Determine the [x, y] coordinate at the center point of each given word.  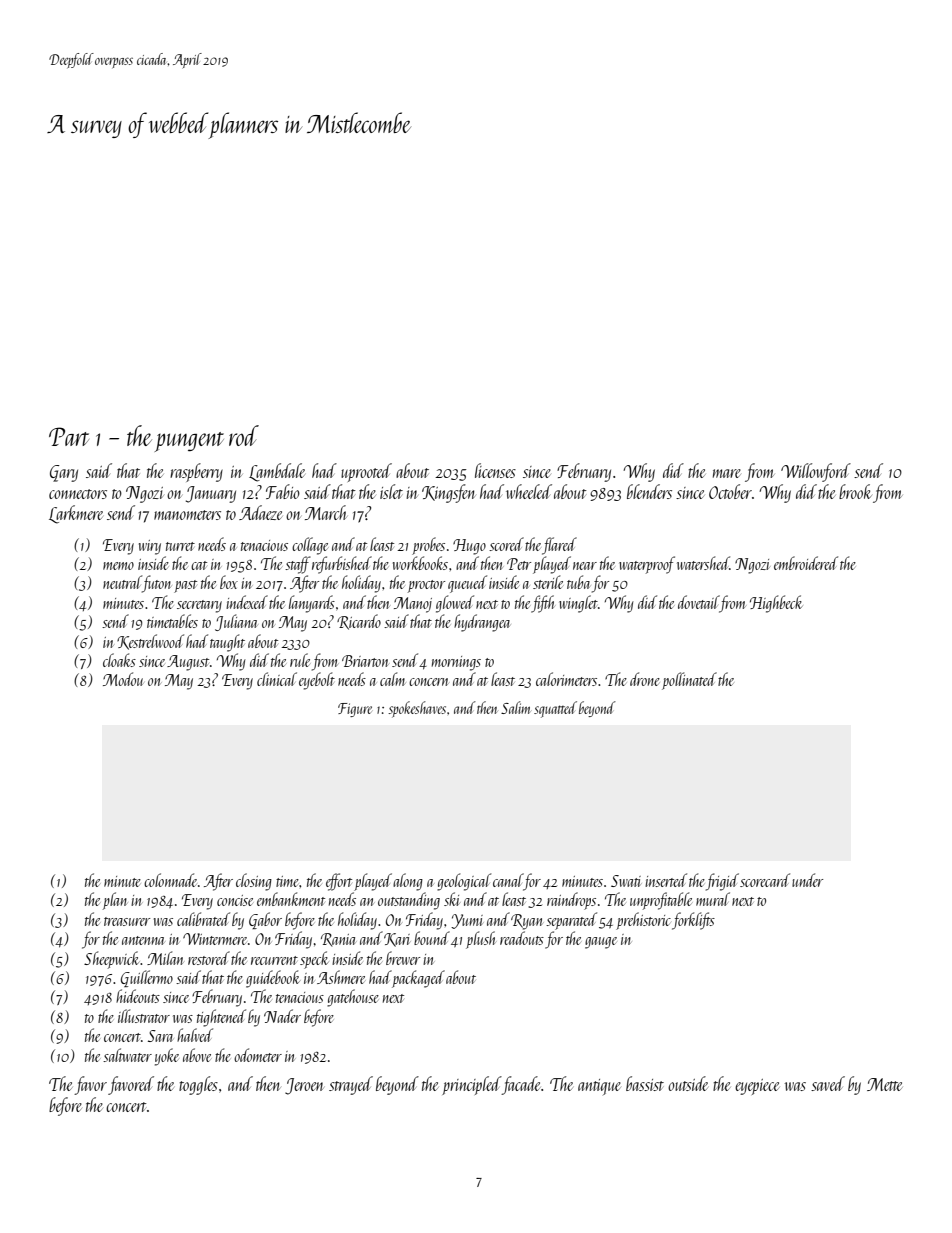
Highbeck [776, 604]
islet [391, 491]
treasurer [127, 921]
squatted [555, 709]
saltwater [127, 1055]
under [807, 880]
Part [69, 436]
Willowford [816, 472]
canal [508, 881]
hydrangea [482, 623]
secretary [199, 606]
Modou [123, 679]
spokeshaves [417, 709]
